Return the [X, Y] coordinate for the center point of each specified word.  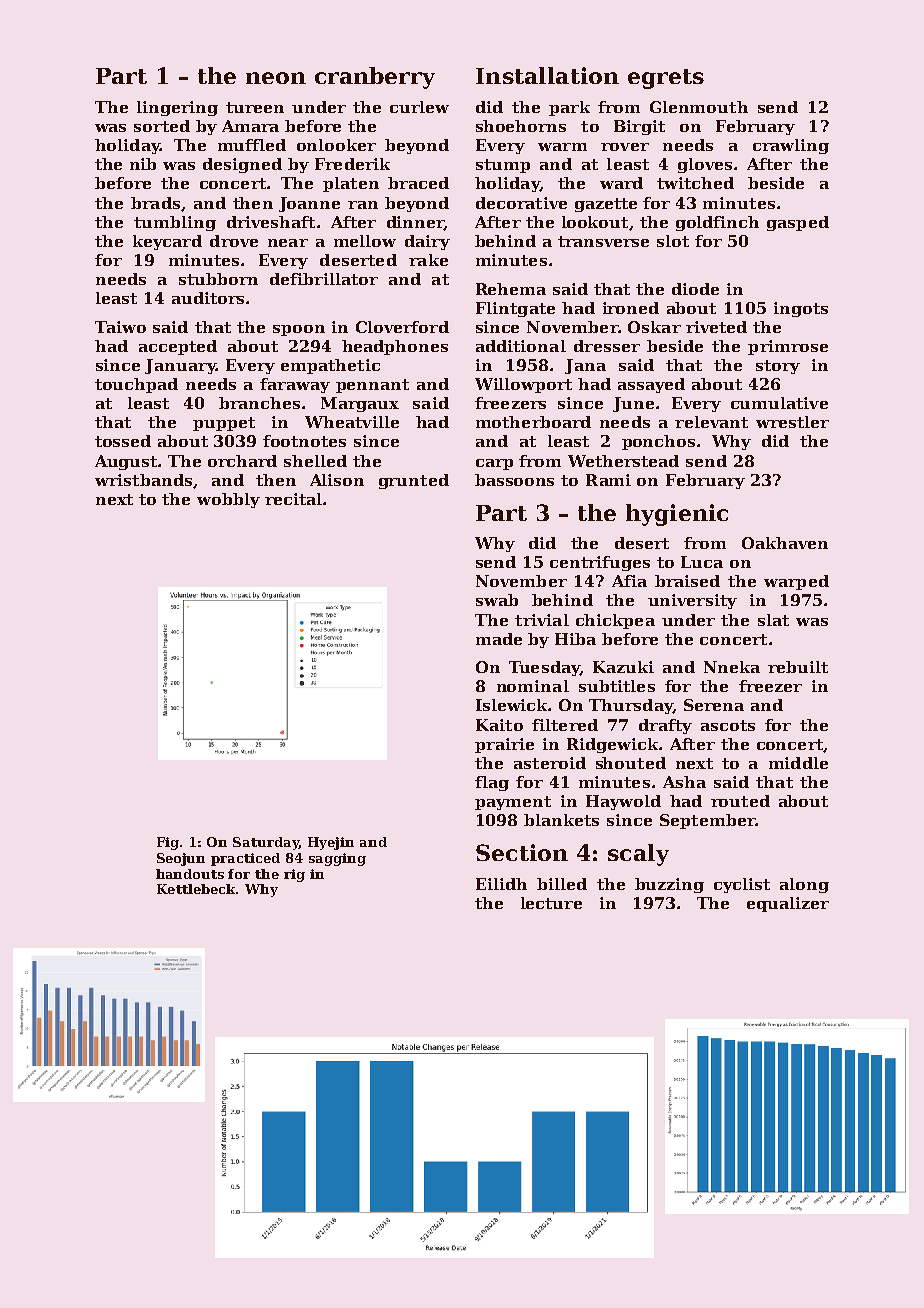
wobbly [228, 500]
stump [503, 166]
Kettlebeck [197, 889]
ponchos [658, 442]
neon [276, 78]
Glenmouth [699, 107]
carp [494, 464]
